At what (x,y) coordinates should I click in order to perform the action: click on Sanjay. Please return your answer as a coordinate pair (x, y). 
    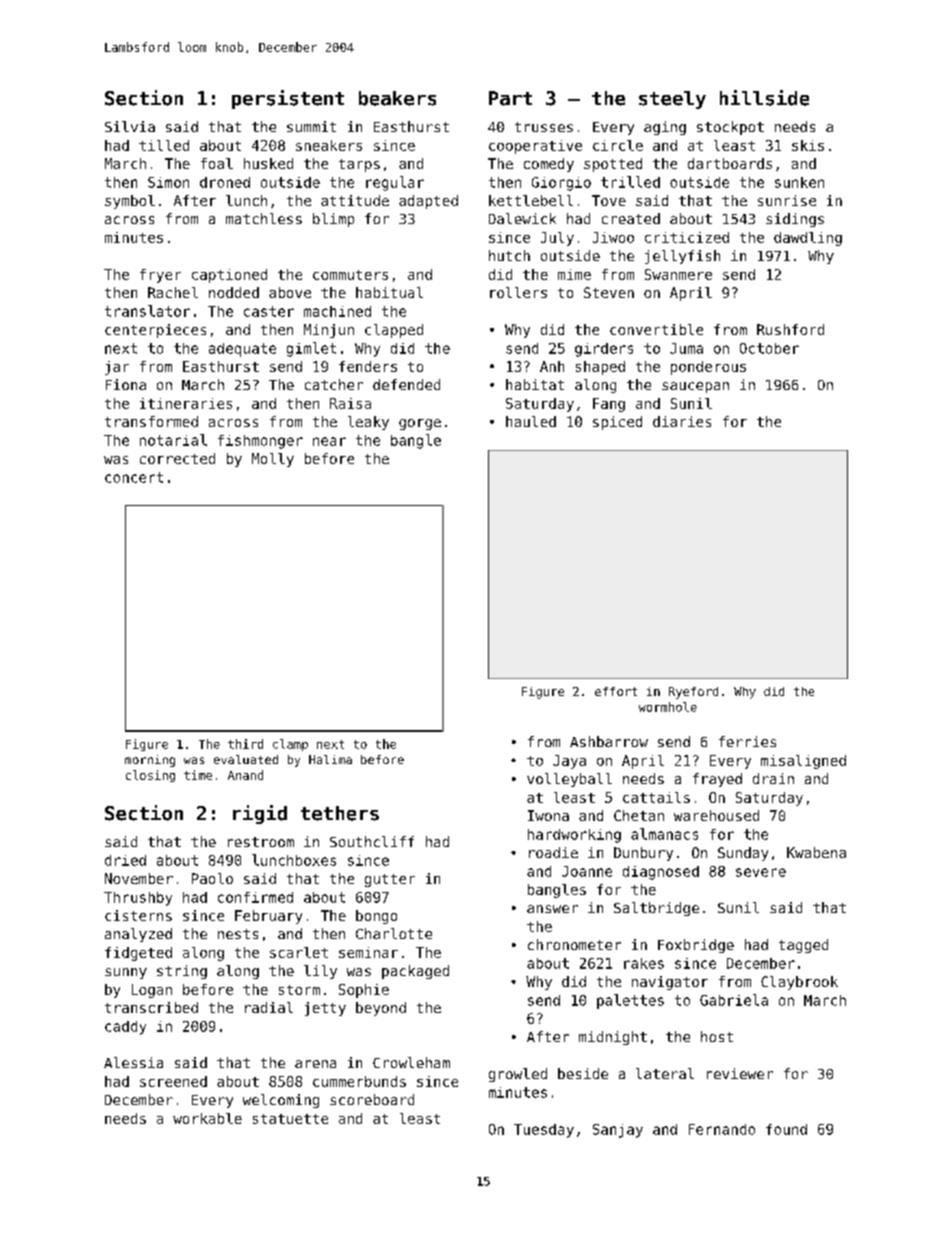
    Looking at the image, I should click on (618, 1131).
